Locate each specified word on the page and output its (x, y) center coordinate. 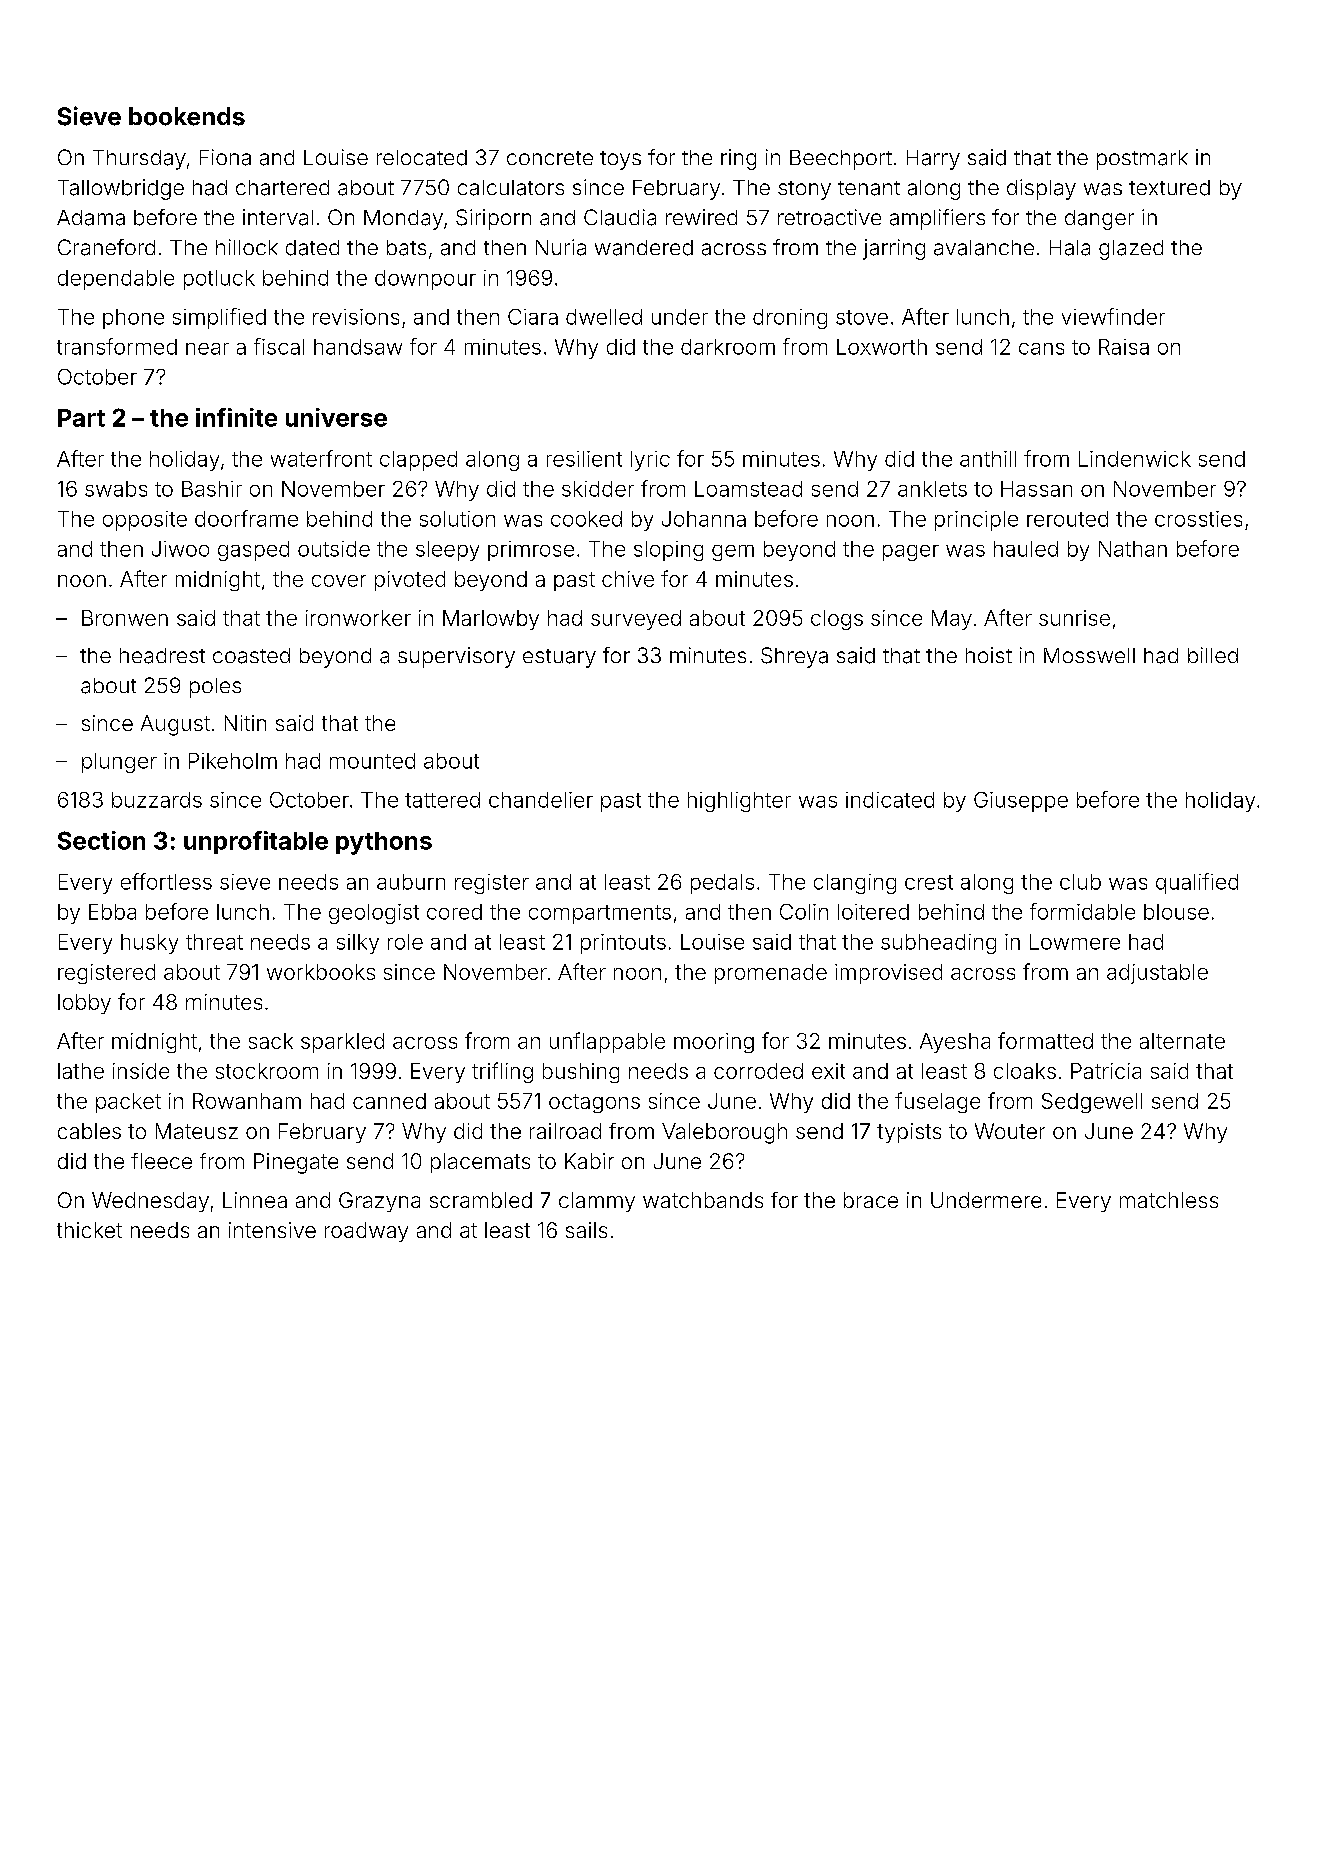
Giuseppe (1021, 802)
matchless (1169, 1200)
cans (1041, 349)
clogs (837, 620)
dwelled (604, 317)
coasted (251, 656)
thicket (89, 1230)
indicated (890, 800)
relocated (422, 158)
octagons (594, 1103)
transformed (117, 346)
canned (389, 1101)
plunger (119, 763)
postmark (1142, 160)
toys (620, 160)
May (952, 620)
